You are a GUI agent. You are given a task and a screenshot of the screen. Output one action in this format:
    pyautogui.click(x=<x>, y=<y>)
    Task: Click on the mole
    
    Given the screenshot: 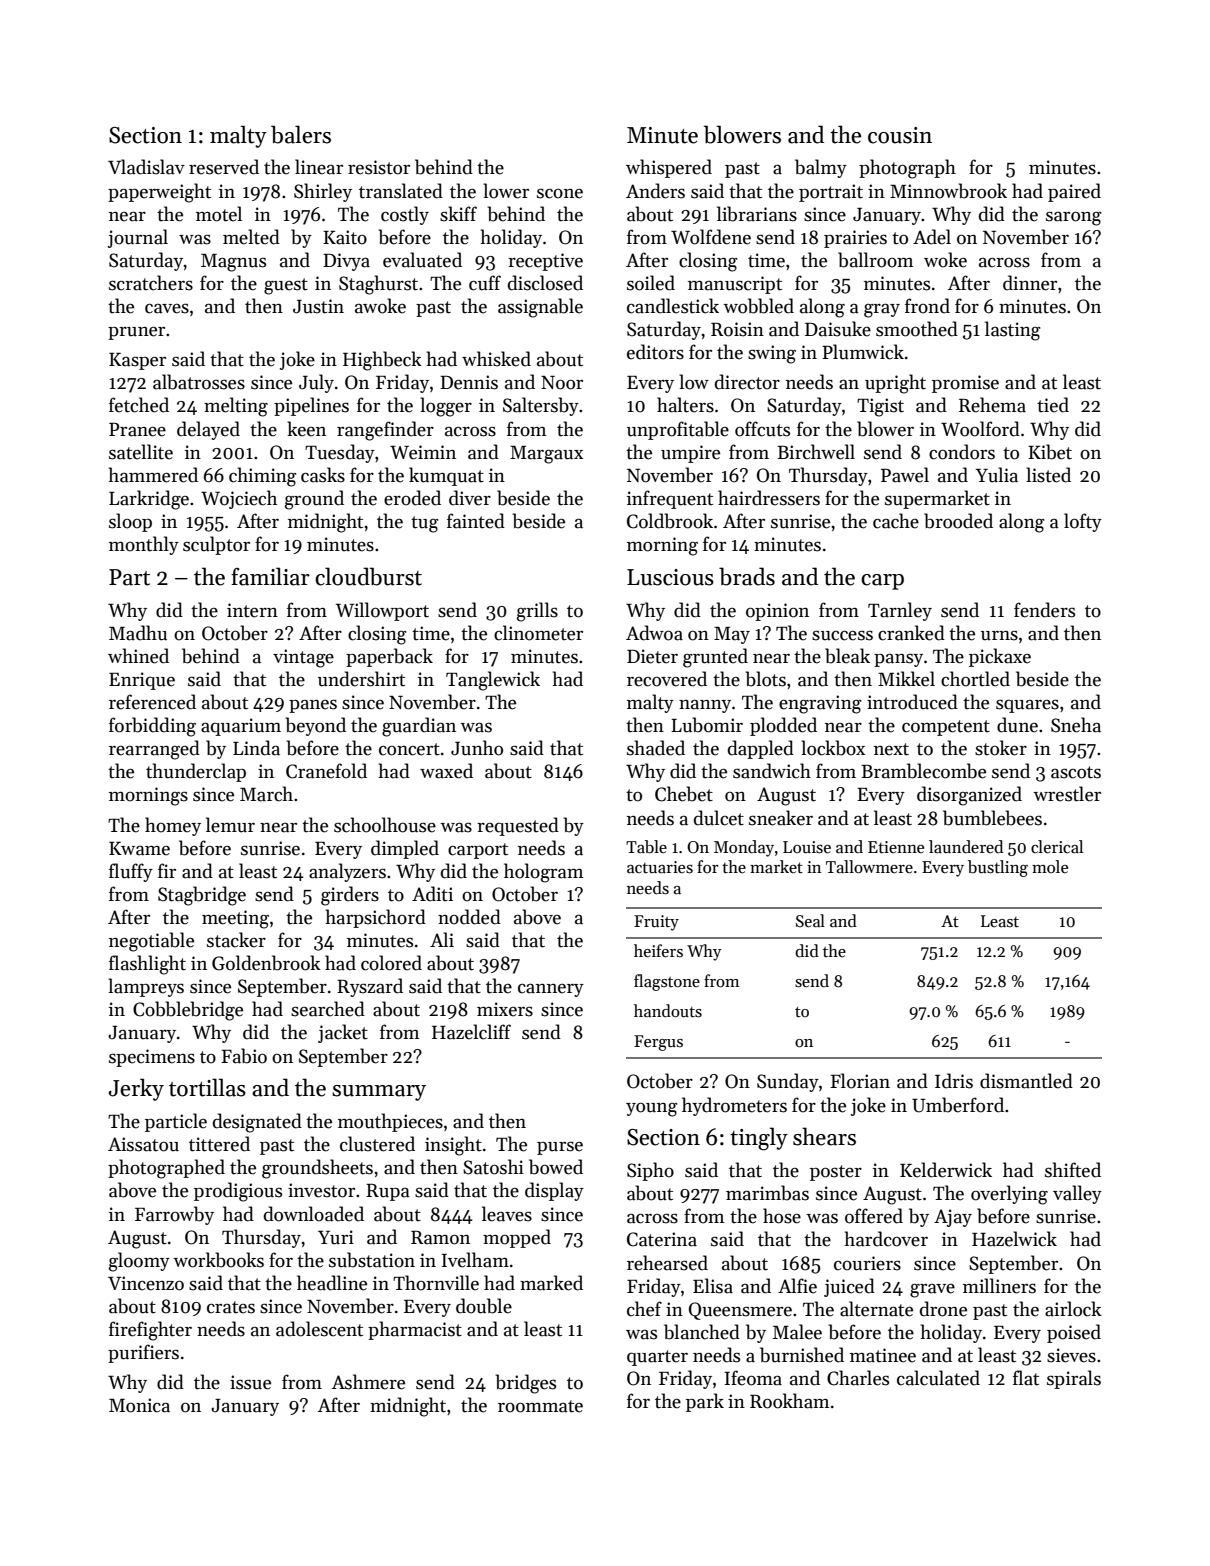 What is the action you would take?
    pyautogui.click(x=1050, y=866)
